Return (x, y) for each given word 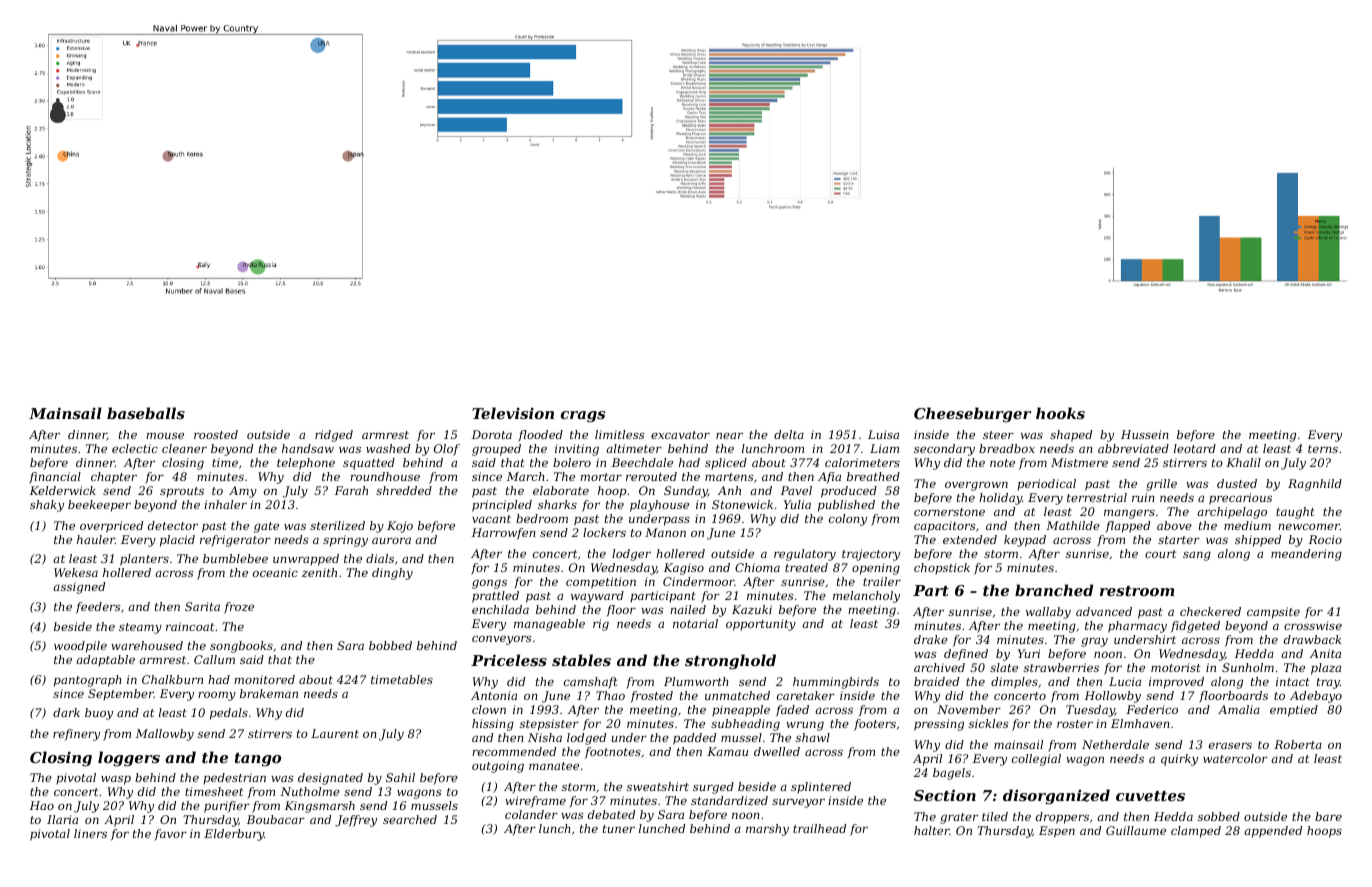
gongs (489, 584)
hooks (1060, 413)
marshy (767, 830)
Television (513, 413)
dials (380, 558)
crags (583, 417)
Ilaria (62, 819)
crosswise (1313, 625)
